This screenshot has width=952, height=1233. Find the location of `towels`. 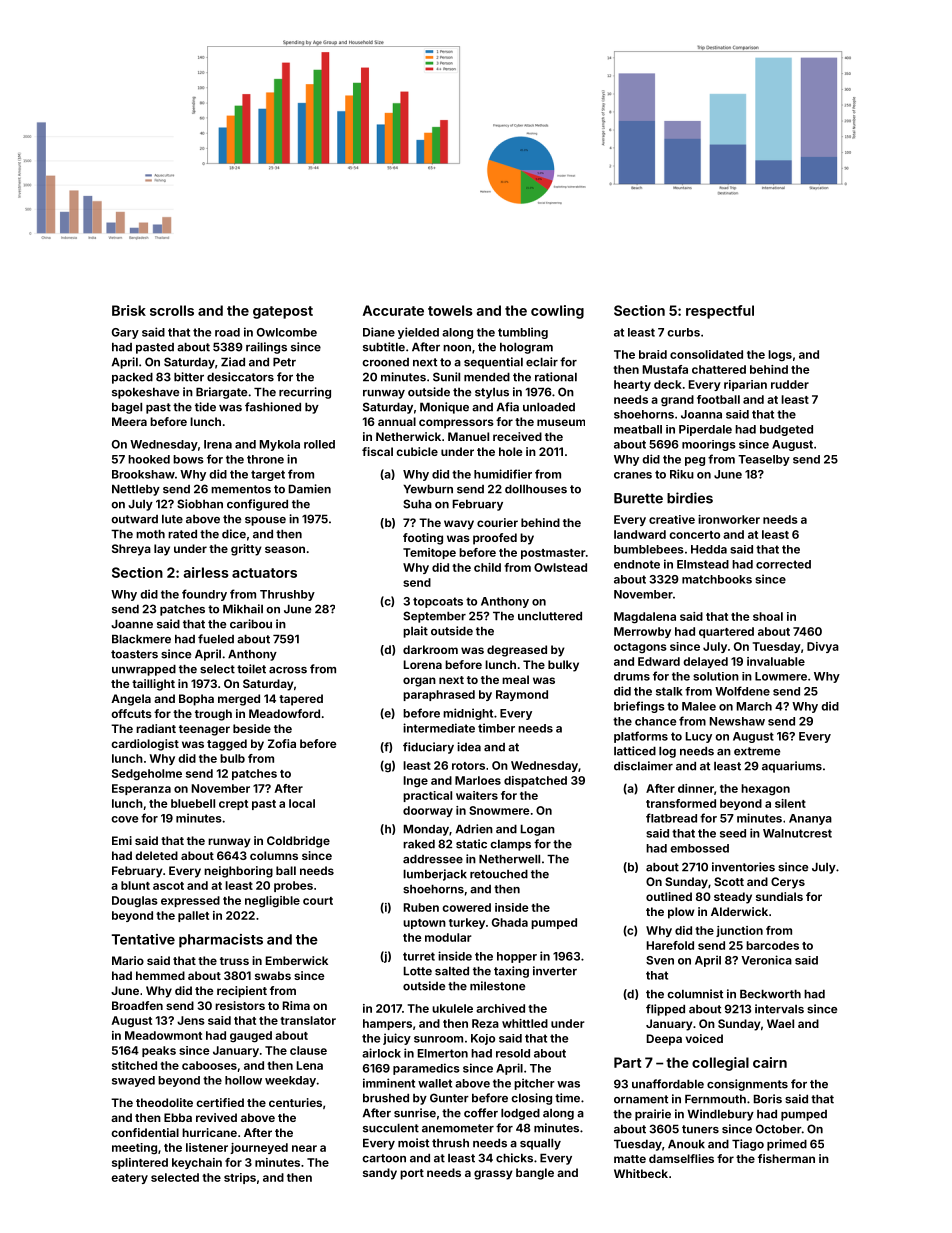

towels is located at coordinates (450, 310).
